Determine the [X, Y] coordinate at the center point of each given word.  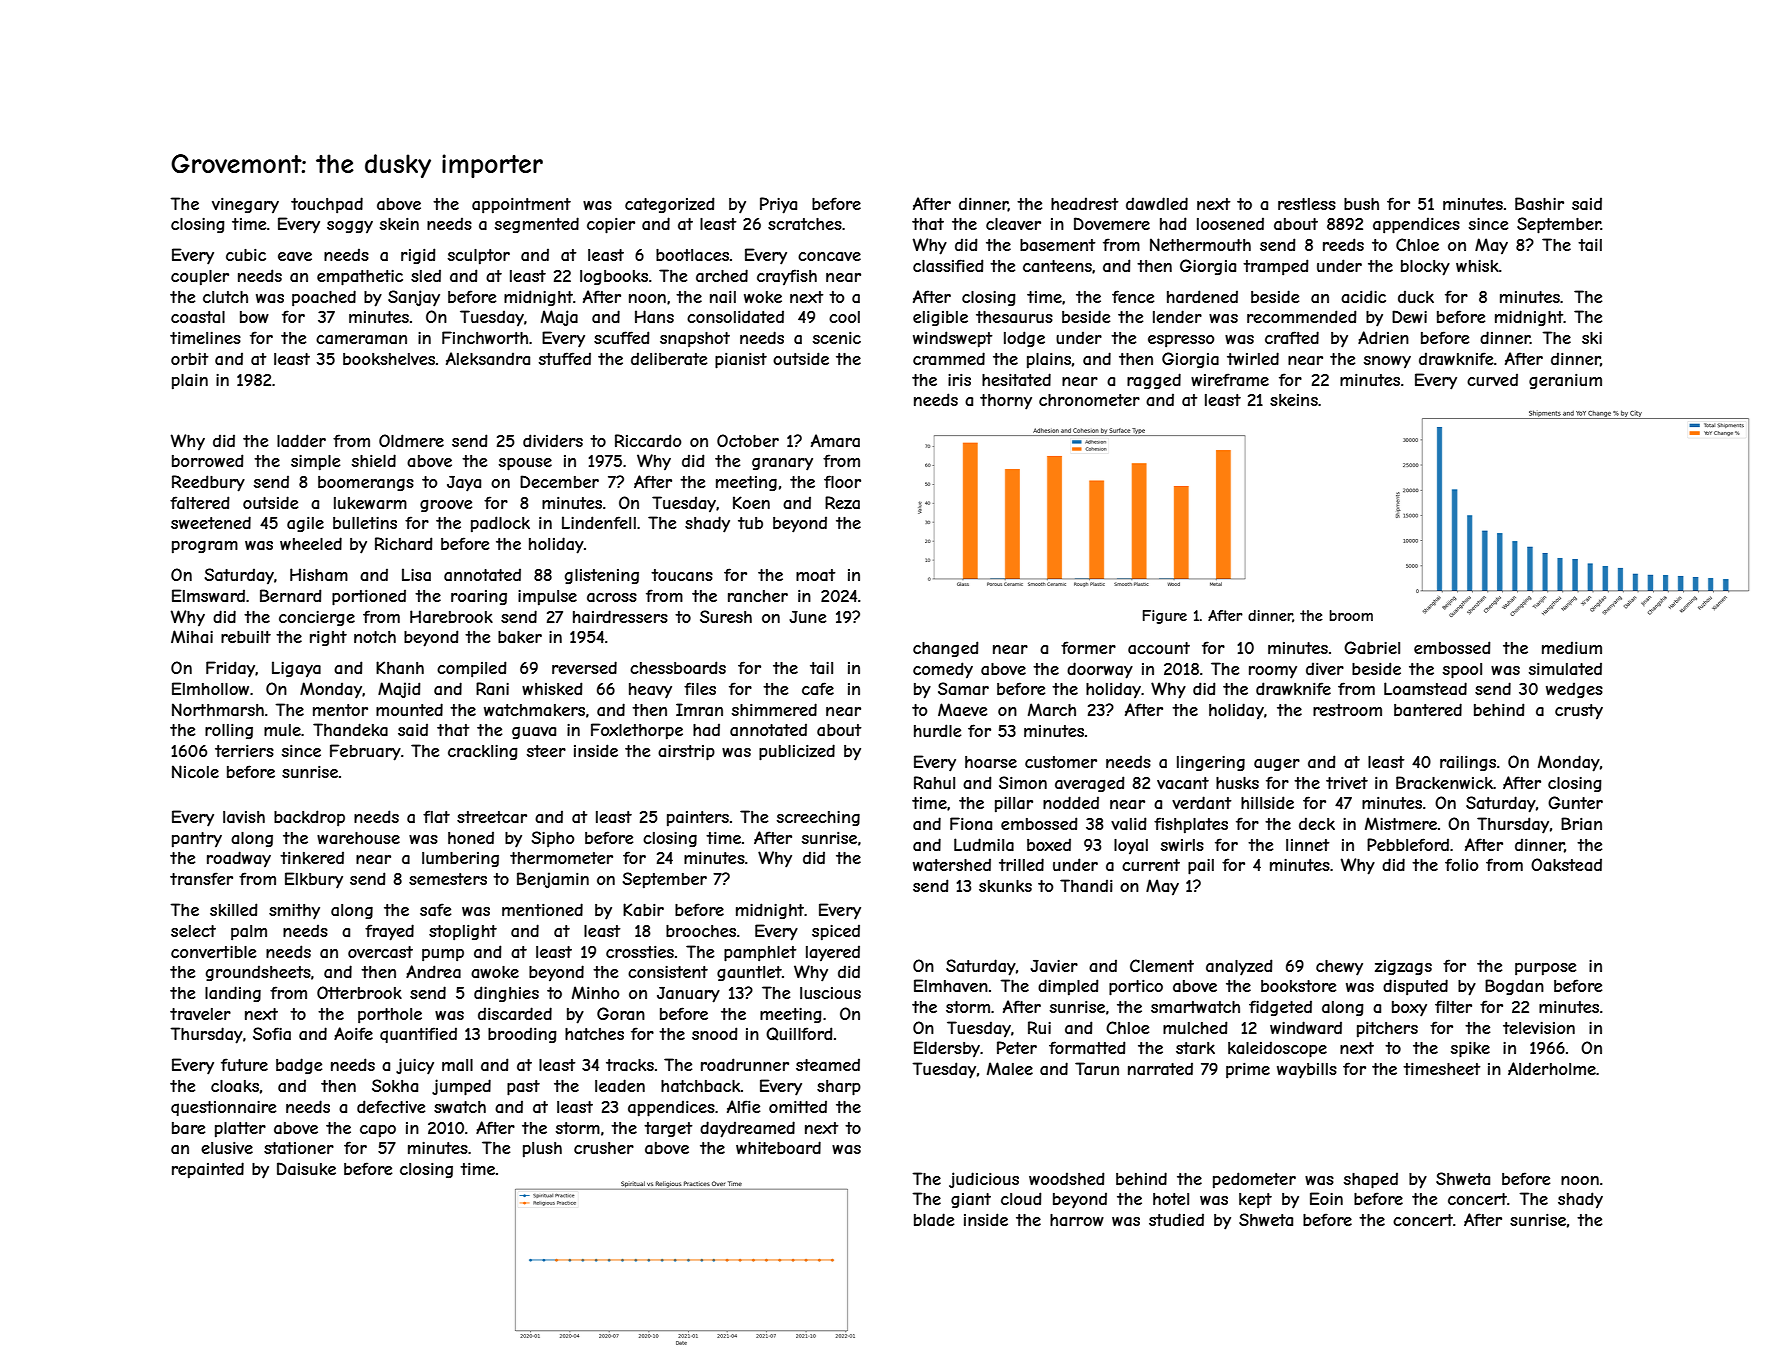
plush [542, 1150]
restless [1307, 204]
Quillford [799, 1034]
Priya [778, 205]
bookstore [1298, 986]
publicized [797, 752]
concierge [317, 618]
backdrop [309, 818]
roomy [1273, 672]
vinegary [245, 206]
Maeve [962, 709]
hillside [1267, 802]
